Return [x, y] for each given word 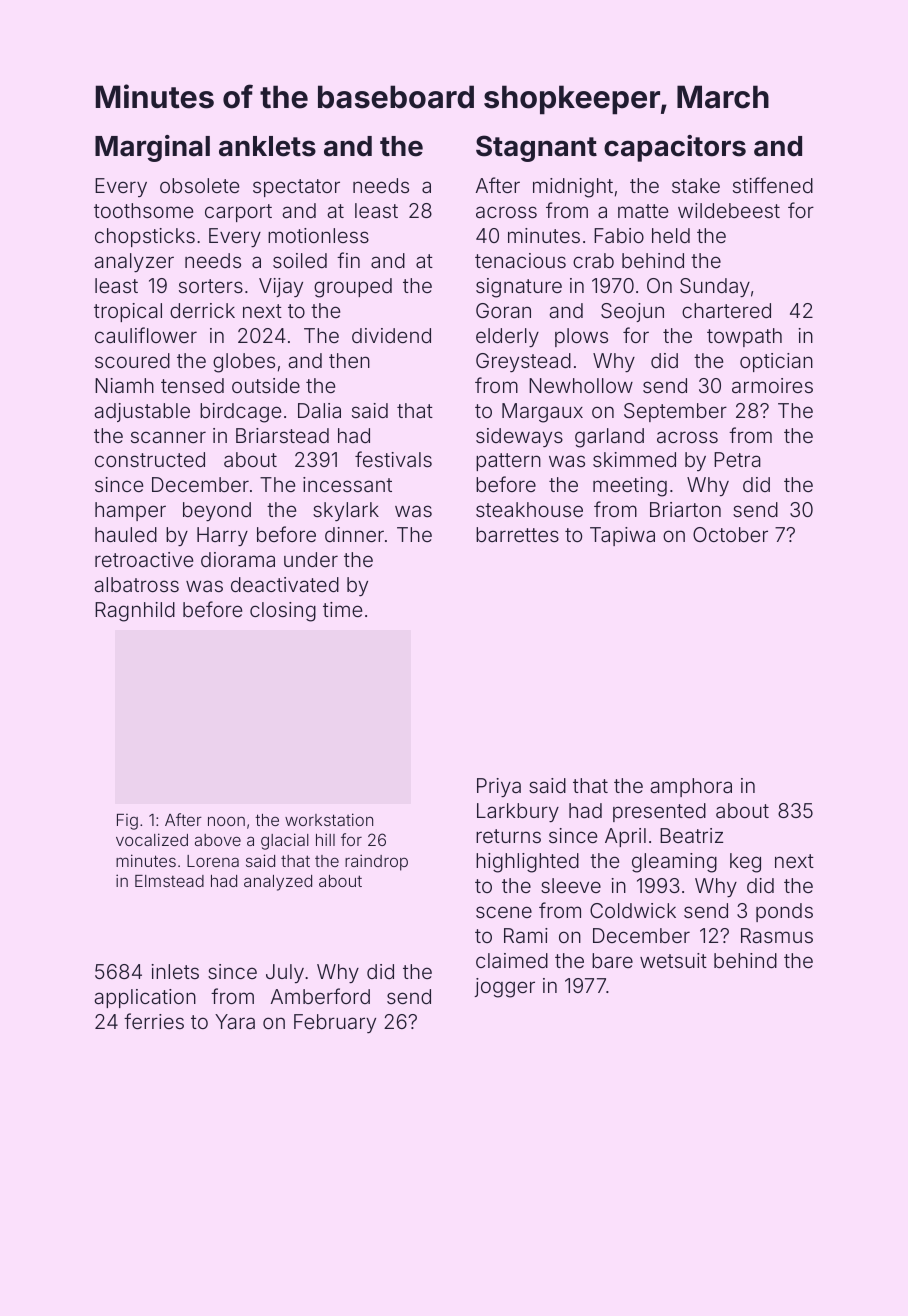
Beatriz [691, 835]
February [335, 1023]
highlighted [527, 863]
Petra [737, 459]
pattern [508, 462]
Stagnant [536, 148]
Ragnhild [135, 612]
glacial [285, 841]
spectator [296, 188]
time [342, 609]
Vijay [281, 287]
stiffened [773, 185]
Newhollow [581, 385]
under [311, 559]
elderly [507, 337]
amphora [691, 787]
